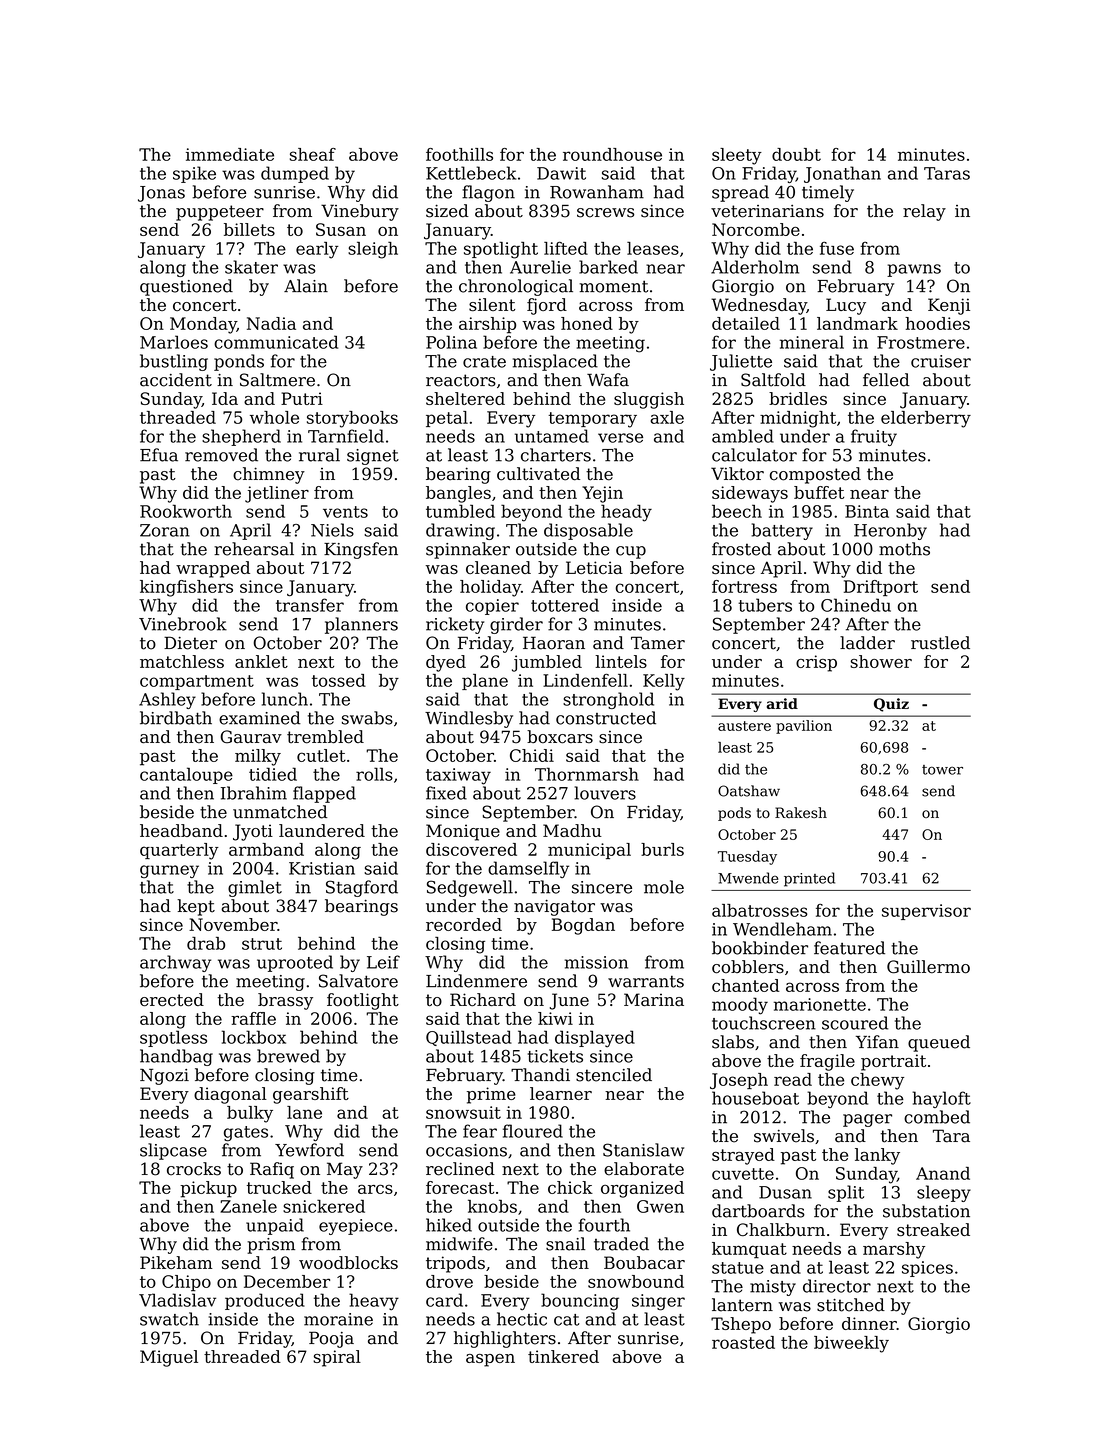 The height and width of the page is (1436, 1110). Describe the element at coordinates (331, 1339) in the page. I see `Pooja` at that location.
